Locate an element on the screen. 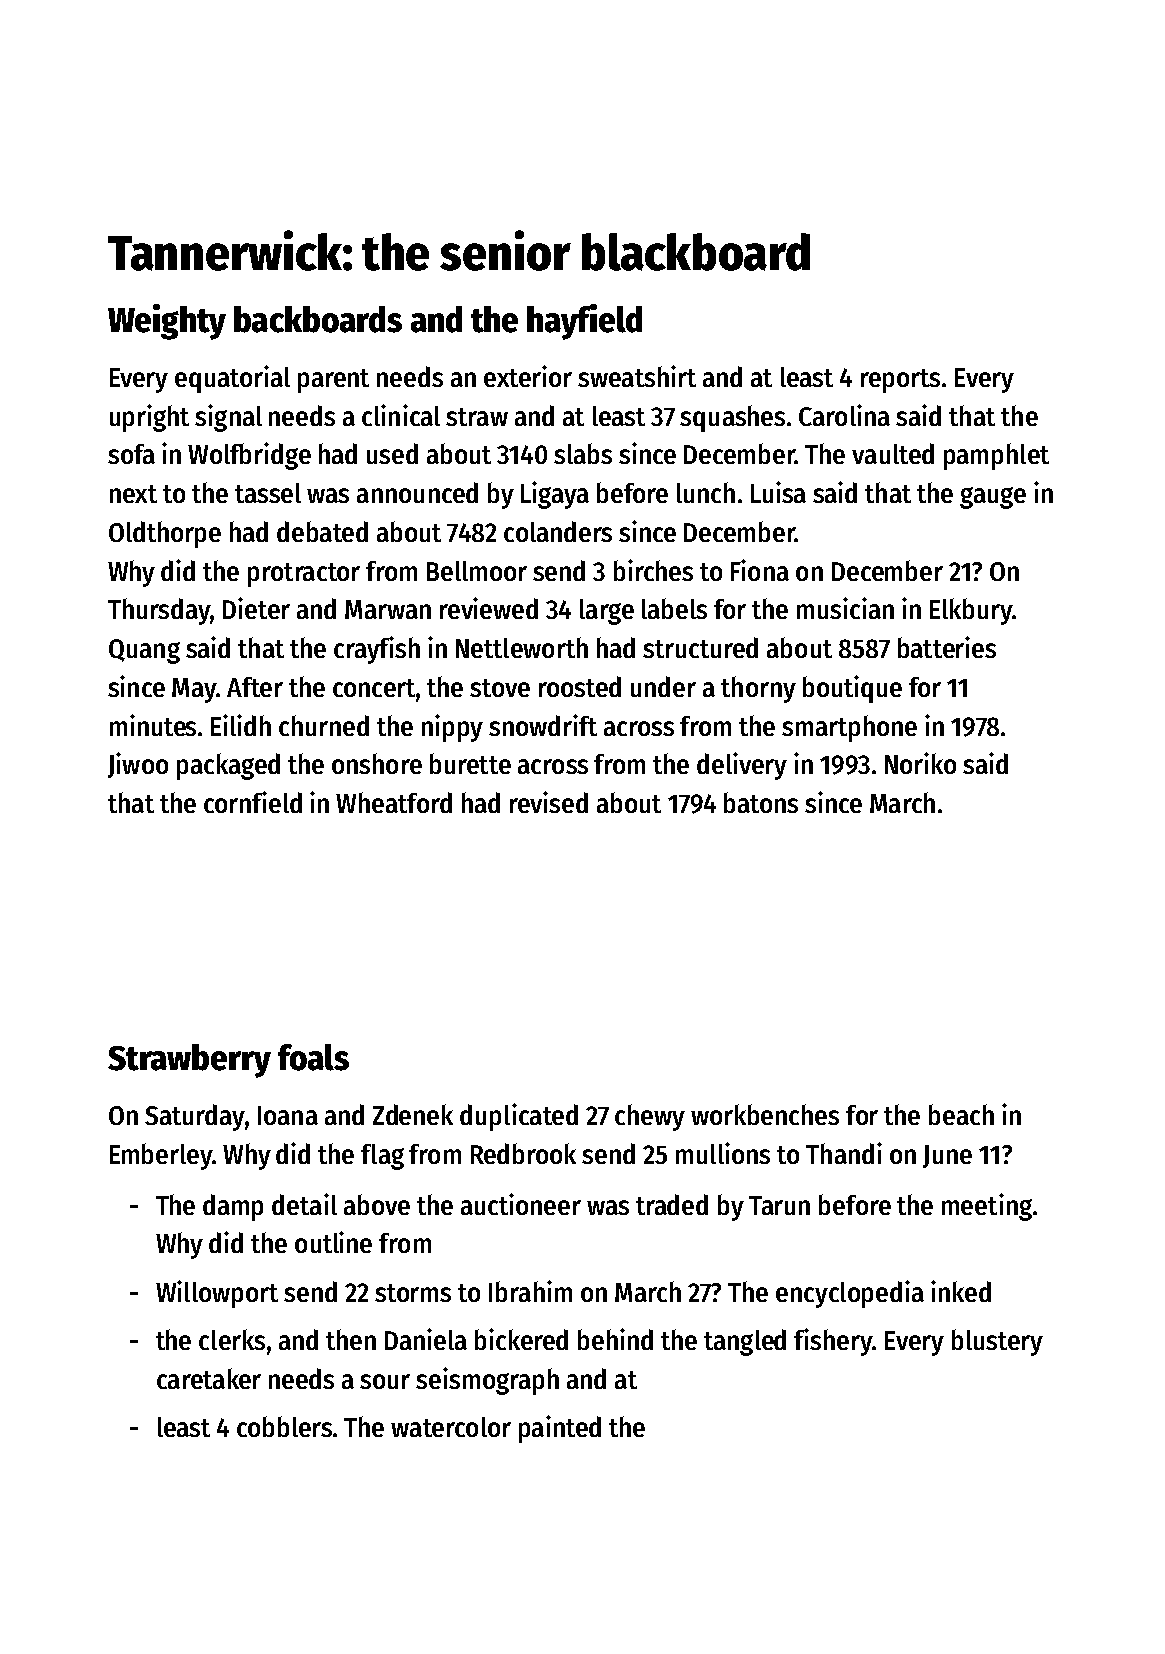 This screenshot has width=1165, height=1654. debated is located at coordinates (322, 531).
